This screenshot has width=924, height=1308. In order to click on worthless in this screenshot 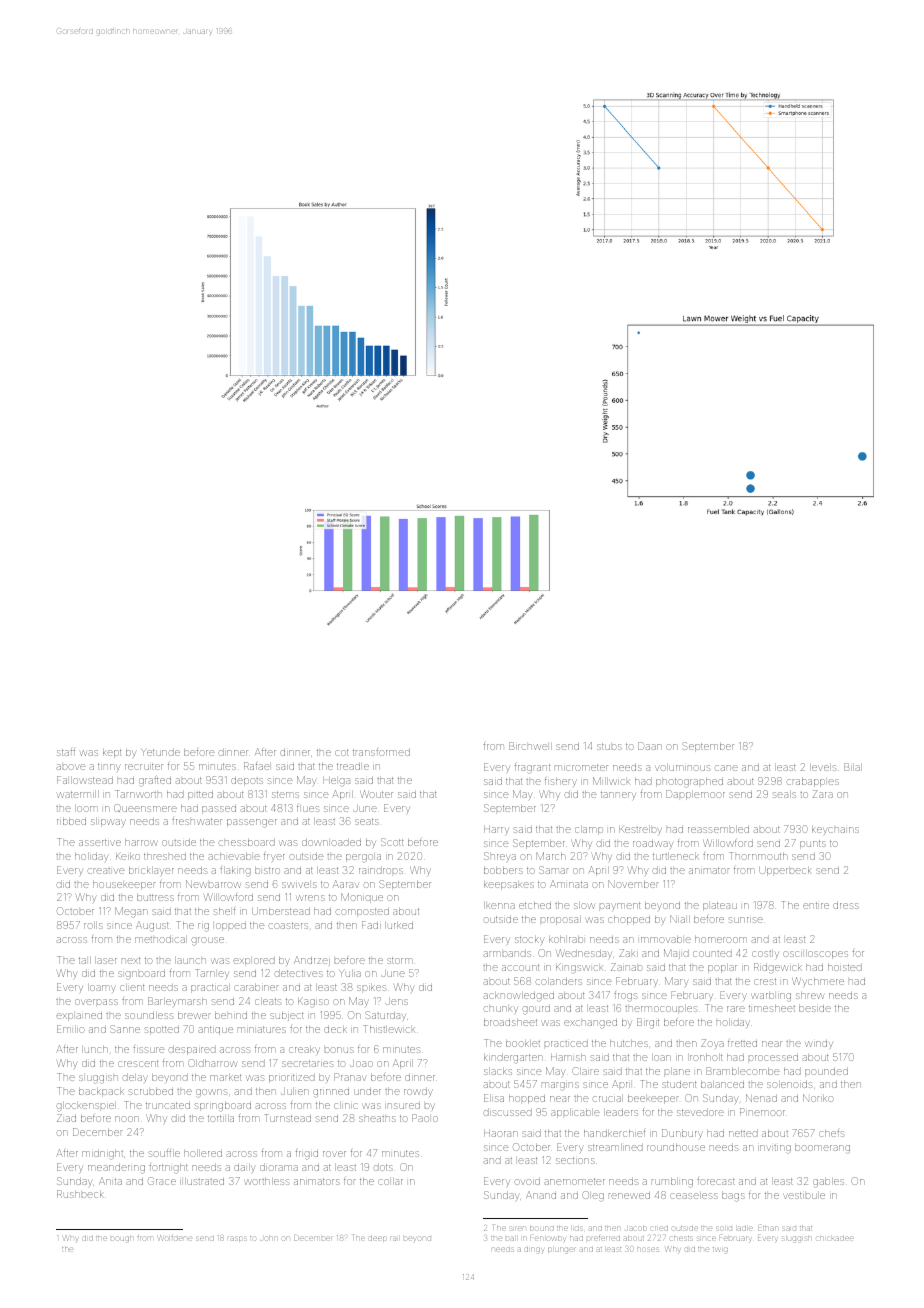, I will do `click(267, 1181)`.
